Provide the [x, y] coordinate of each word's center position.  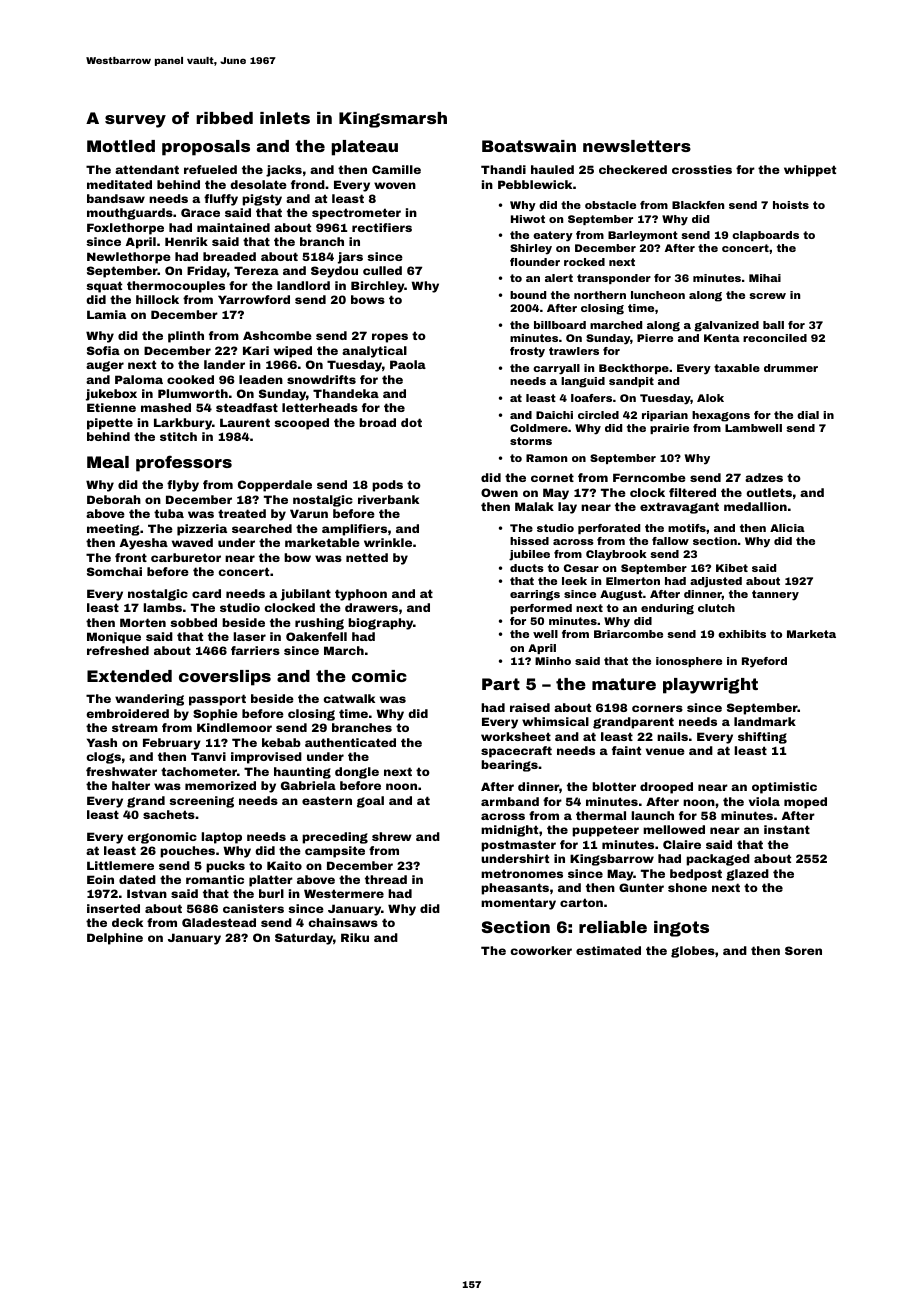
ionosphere [689, 662]
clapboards [765, 236]
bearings [509, 766]
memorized [220, 785]
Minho [553, 661]
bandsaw [116, 198]
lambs [162, 607]
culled [382, 270]
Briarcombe [628, 634]
